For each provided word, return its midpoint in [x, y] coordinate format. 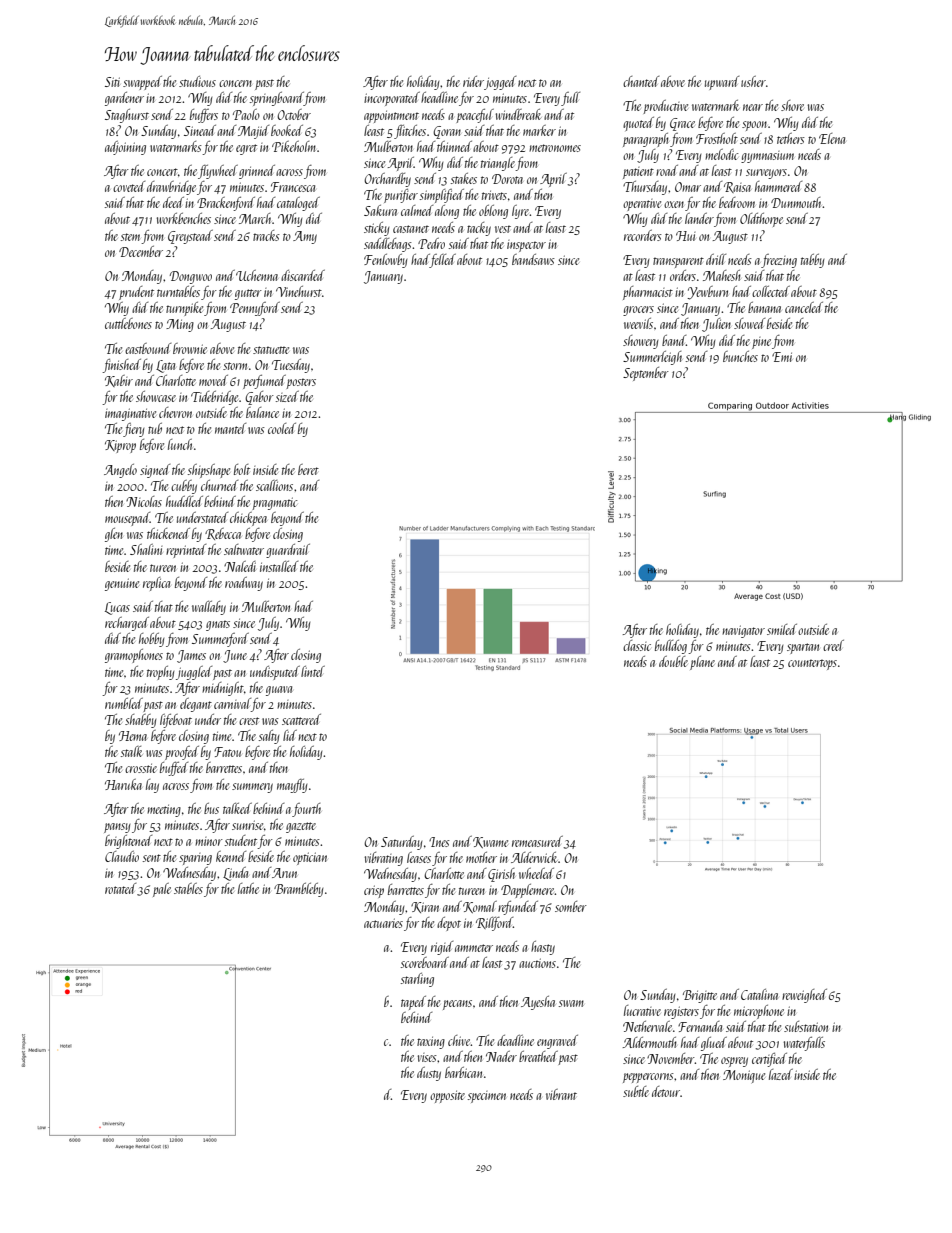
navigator [744, 631]
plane [702, 663]
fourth [306, 810]
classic [637, 645]
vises [427, 1057]
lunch [180, 444]
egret [246, 149]
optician [310, 858]
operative [642, 205]
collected [771, 291]
